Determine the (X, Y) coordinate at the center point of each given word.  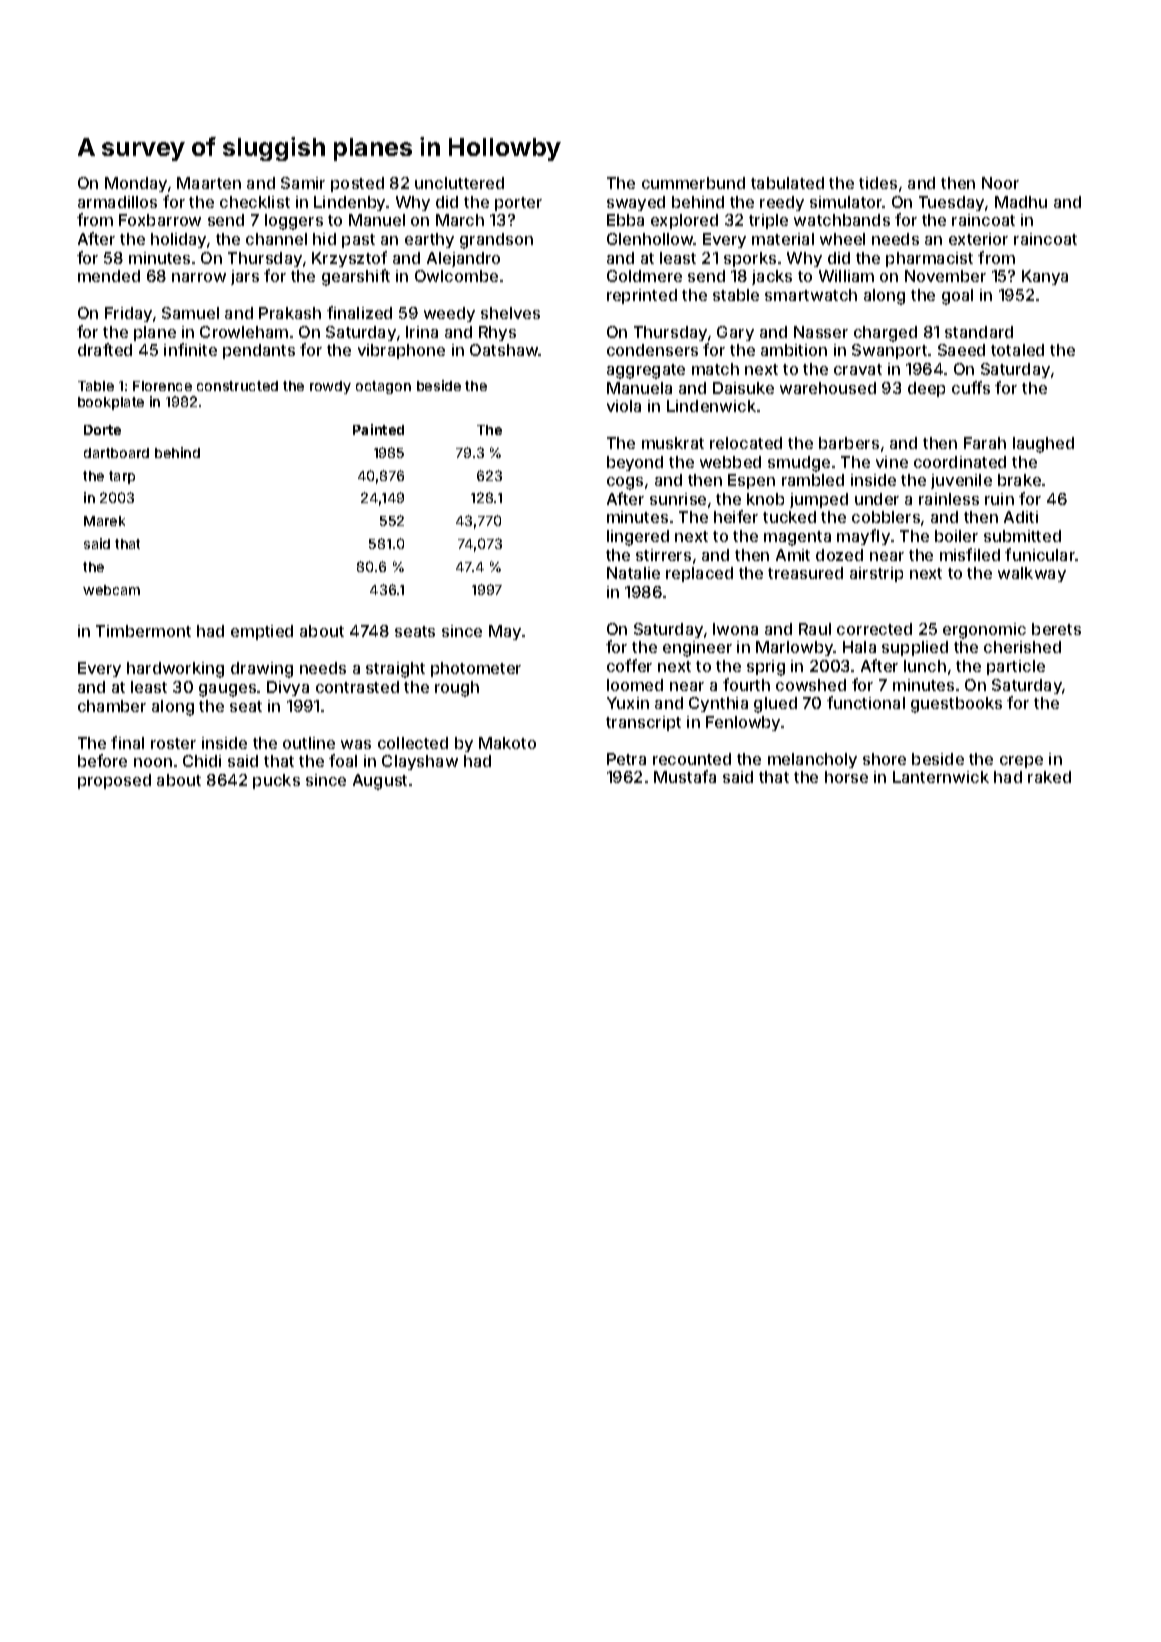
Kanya (1045, 277)
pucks (276, 781)
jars (245, 277)
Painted (378, 429)
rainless (949, 499)
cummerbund (693, 183)
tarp (122, 477)
